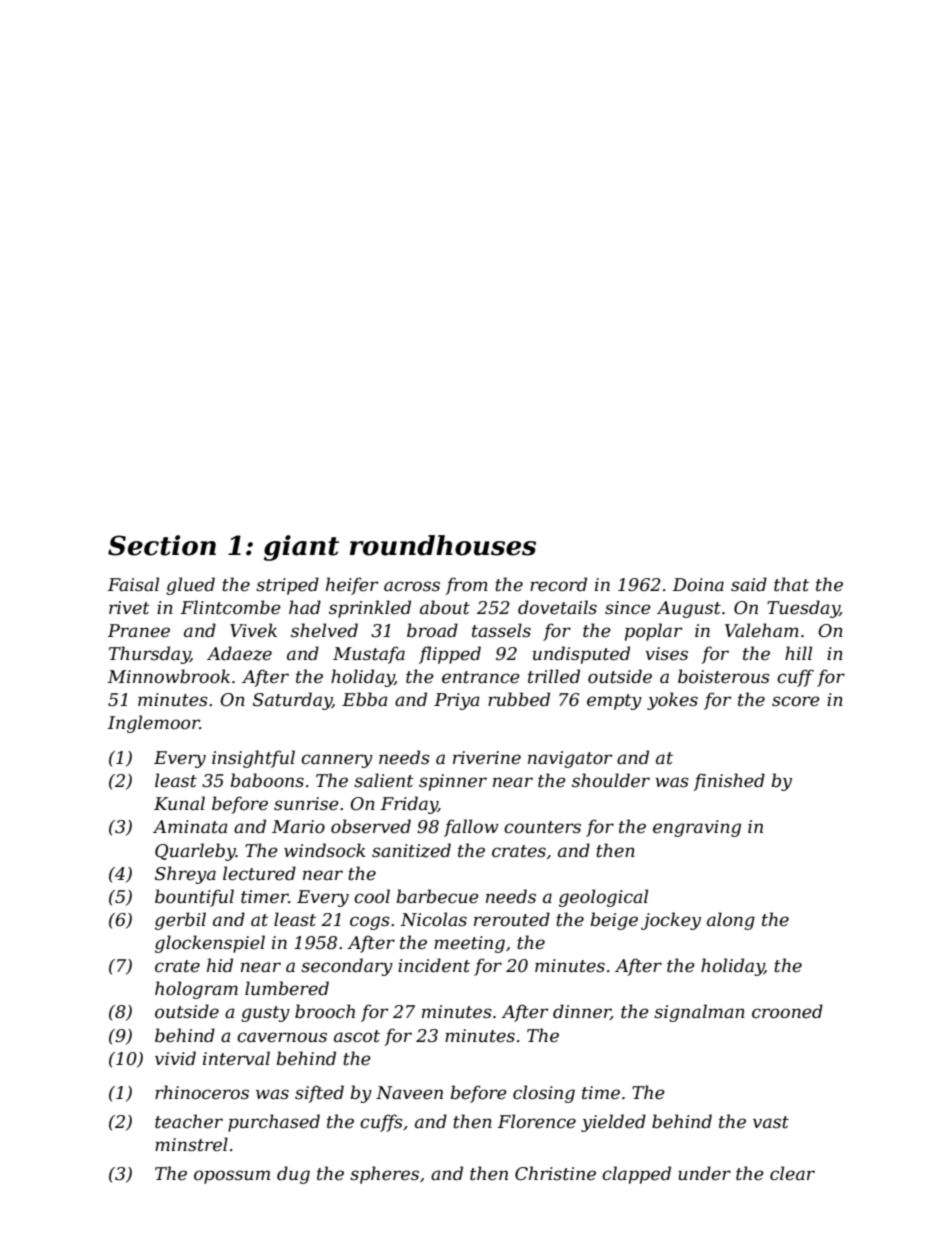  What do you see at coordinates (704, 1173) in the screenshot?
I see `under` at bounding box center [704, 1173].
